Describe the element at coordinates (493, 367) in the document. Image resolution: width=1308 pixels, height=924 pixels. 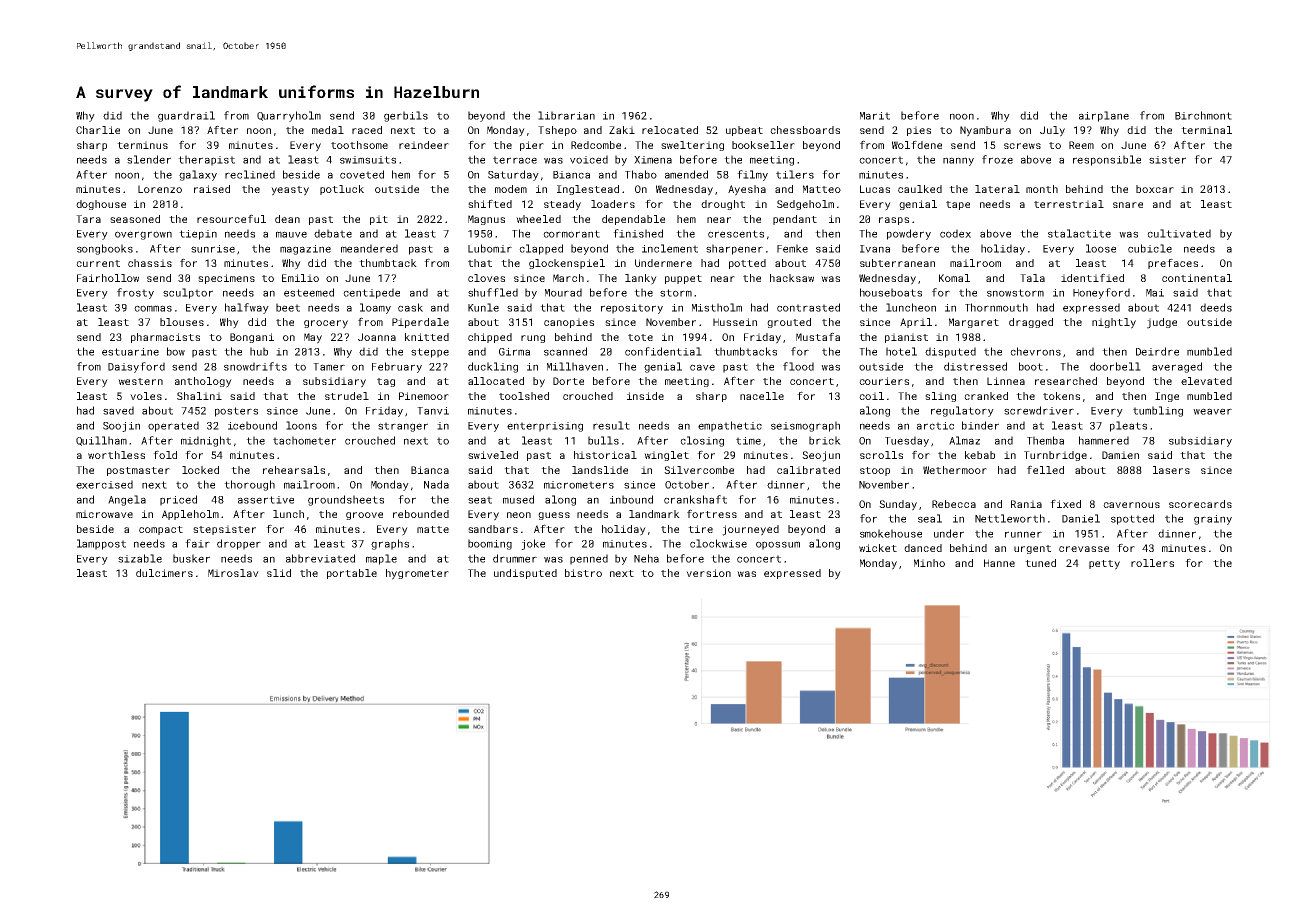
I see `duckling` at that location.
